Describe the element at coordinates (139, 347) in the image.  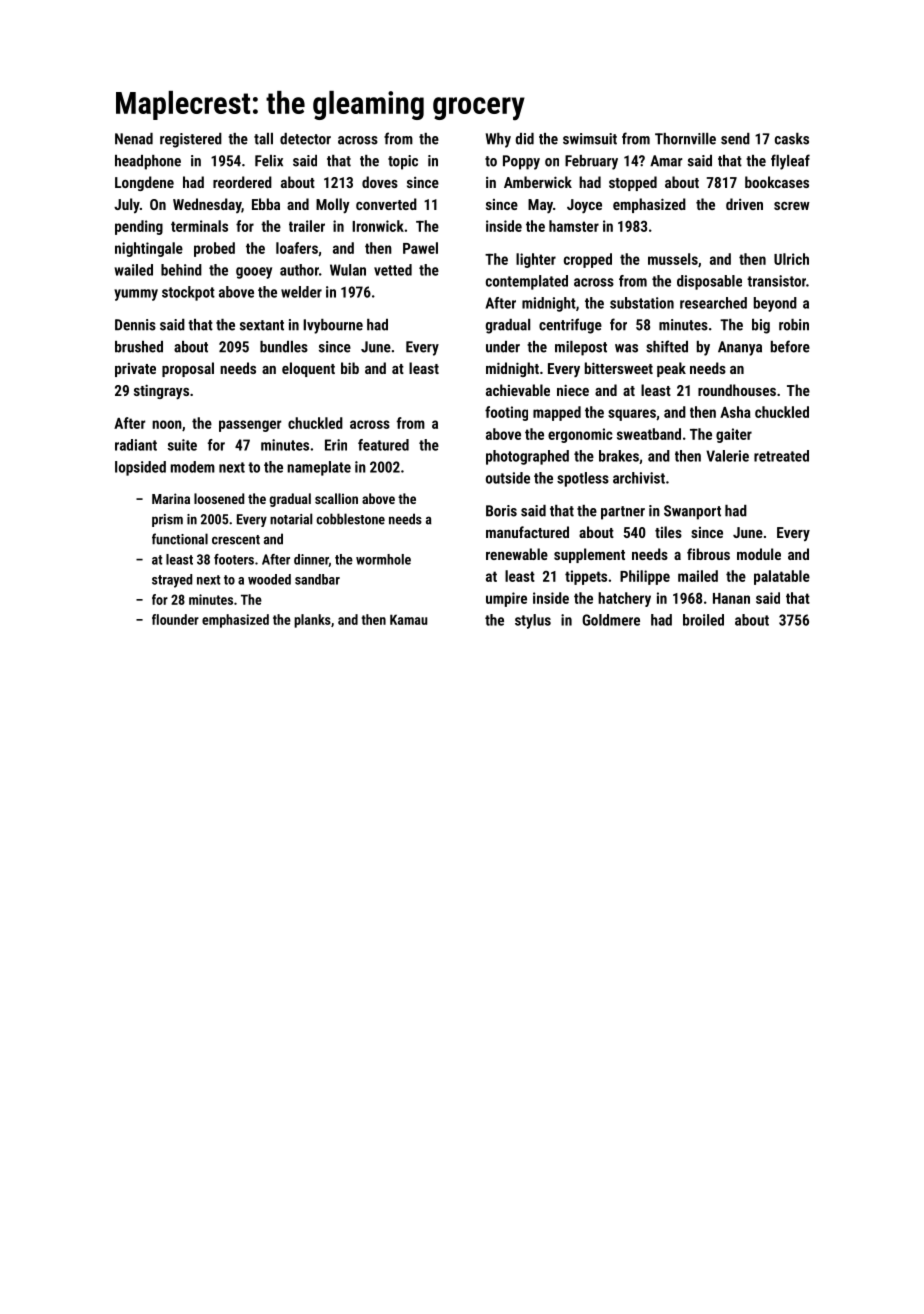
I see `brushed` at that location.
